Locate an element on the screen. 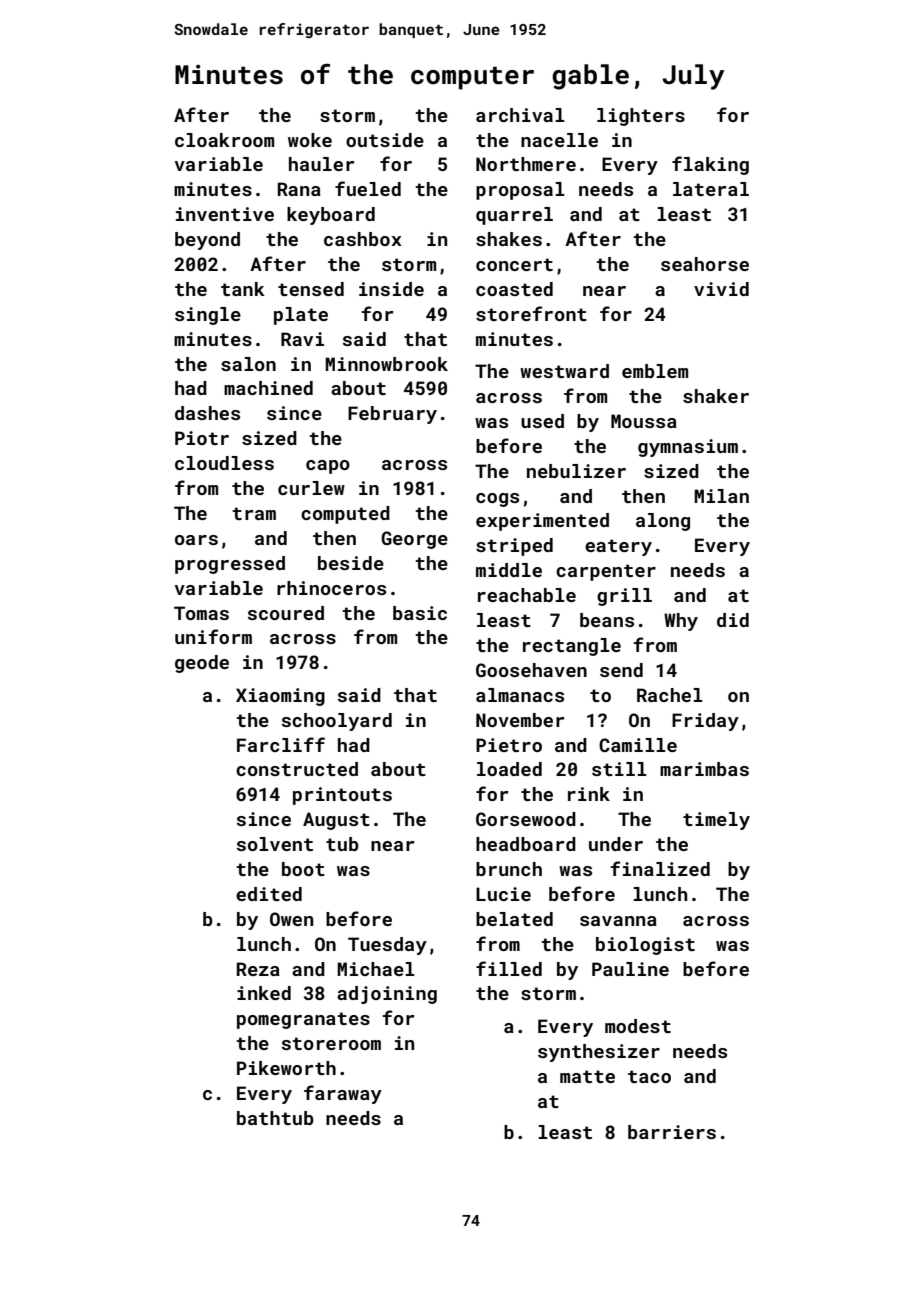  lighters is located at coordinates (641, 117).
